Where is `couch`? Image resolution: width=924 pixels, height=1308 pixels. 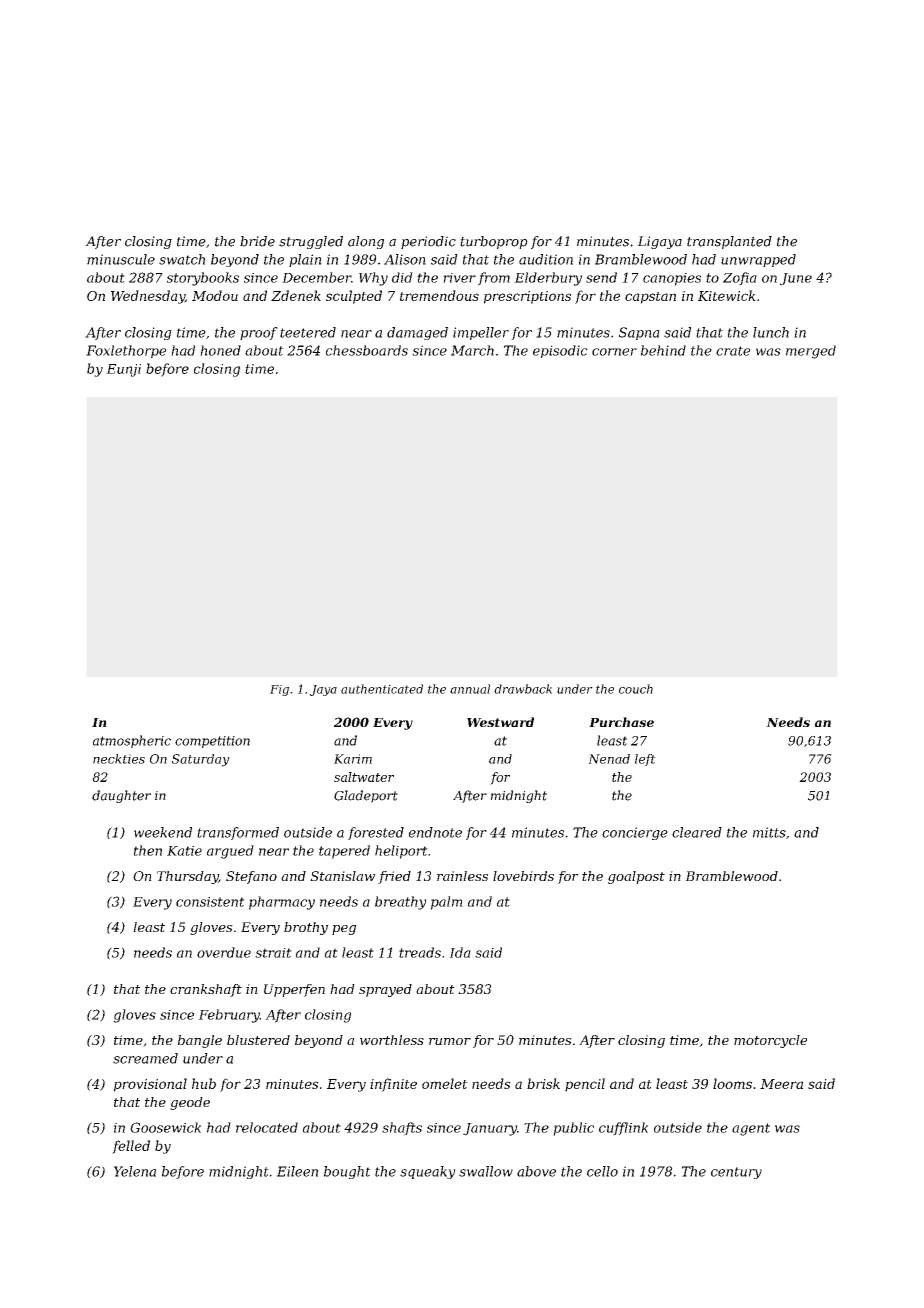
couch is located at coordinates (636, 689).
